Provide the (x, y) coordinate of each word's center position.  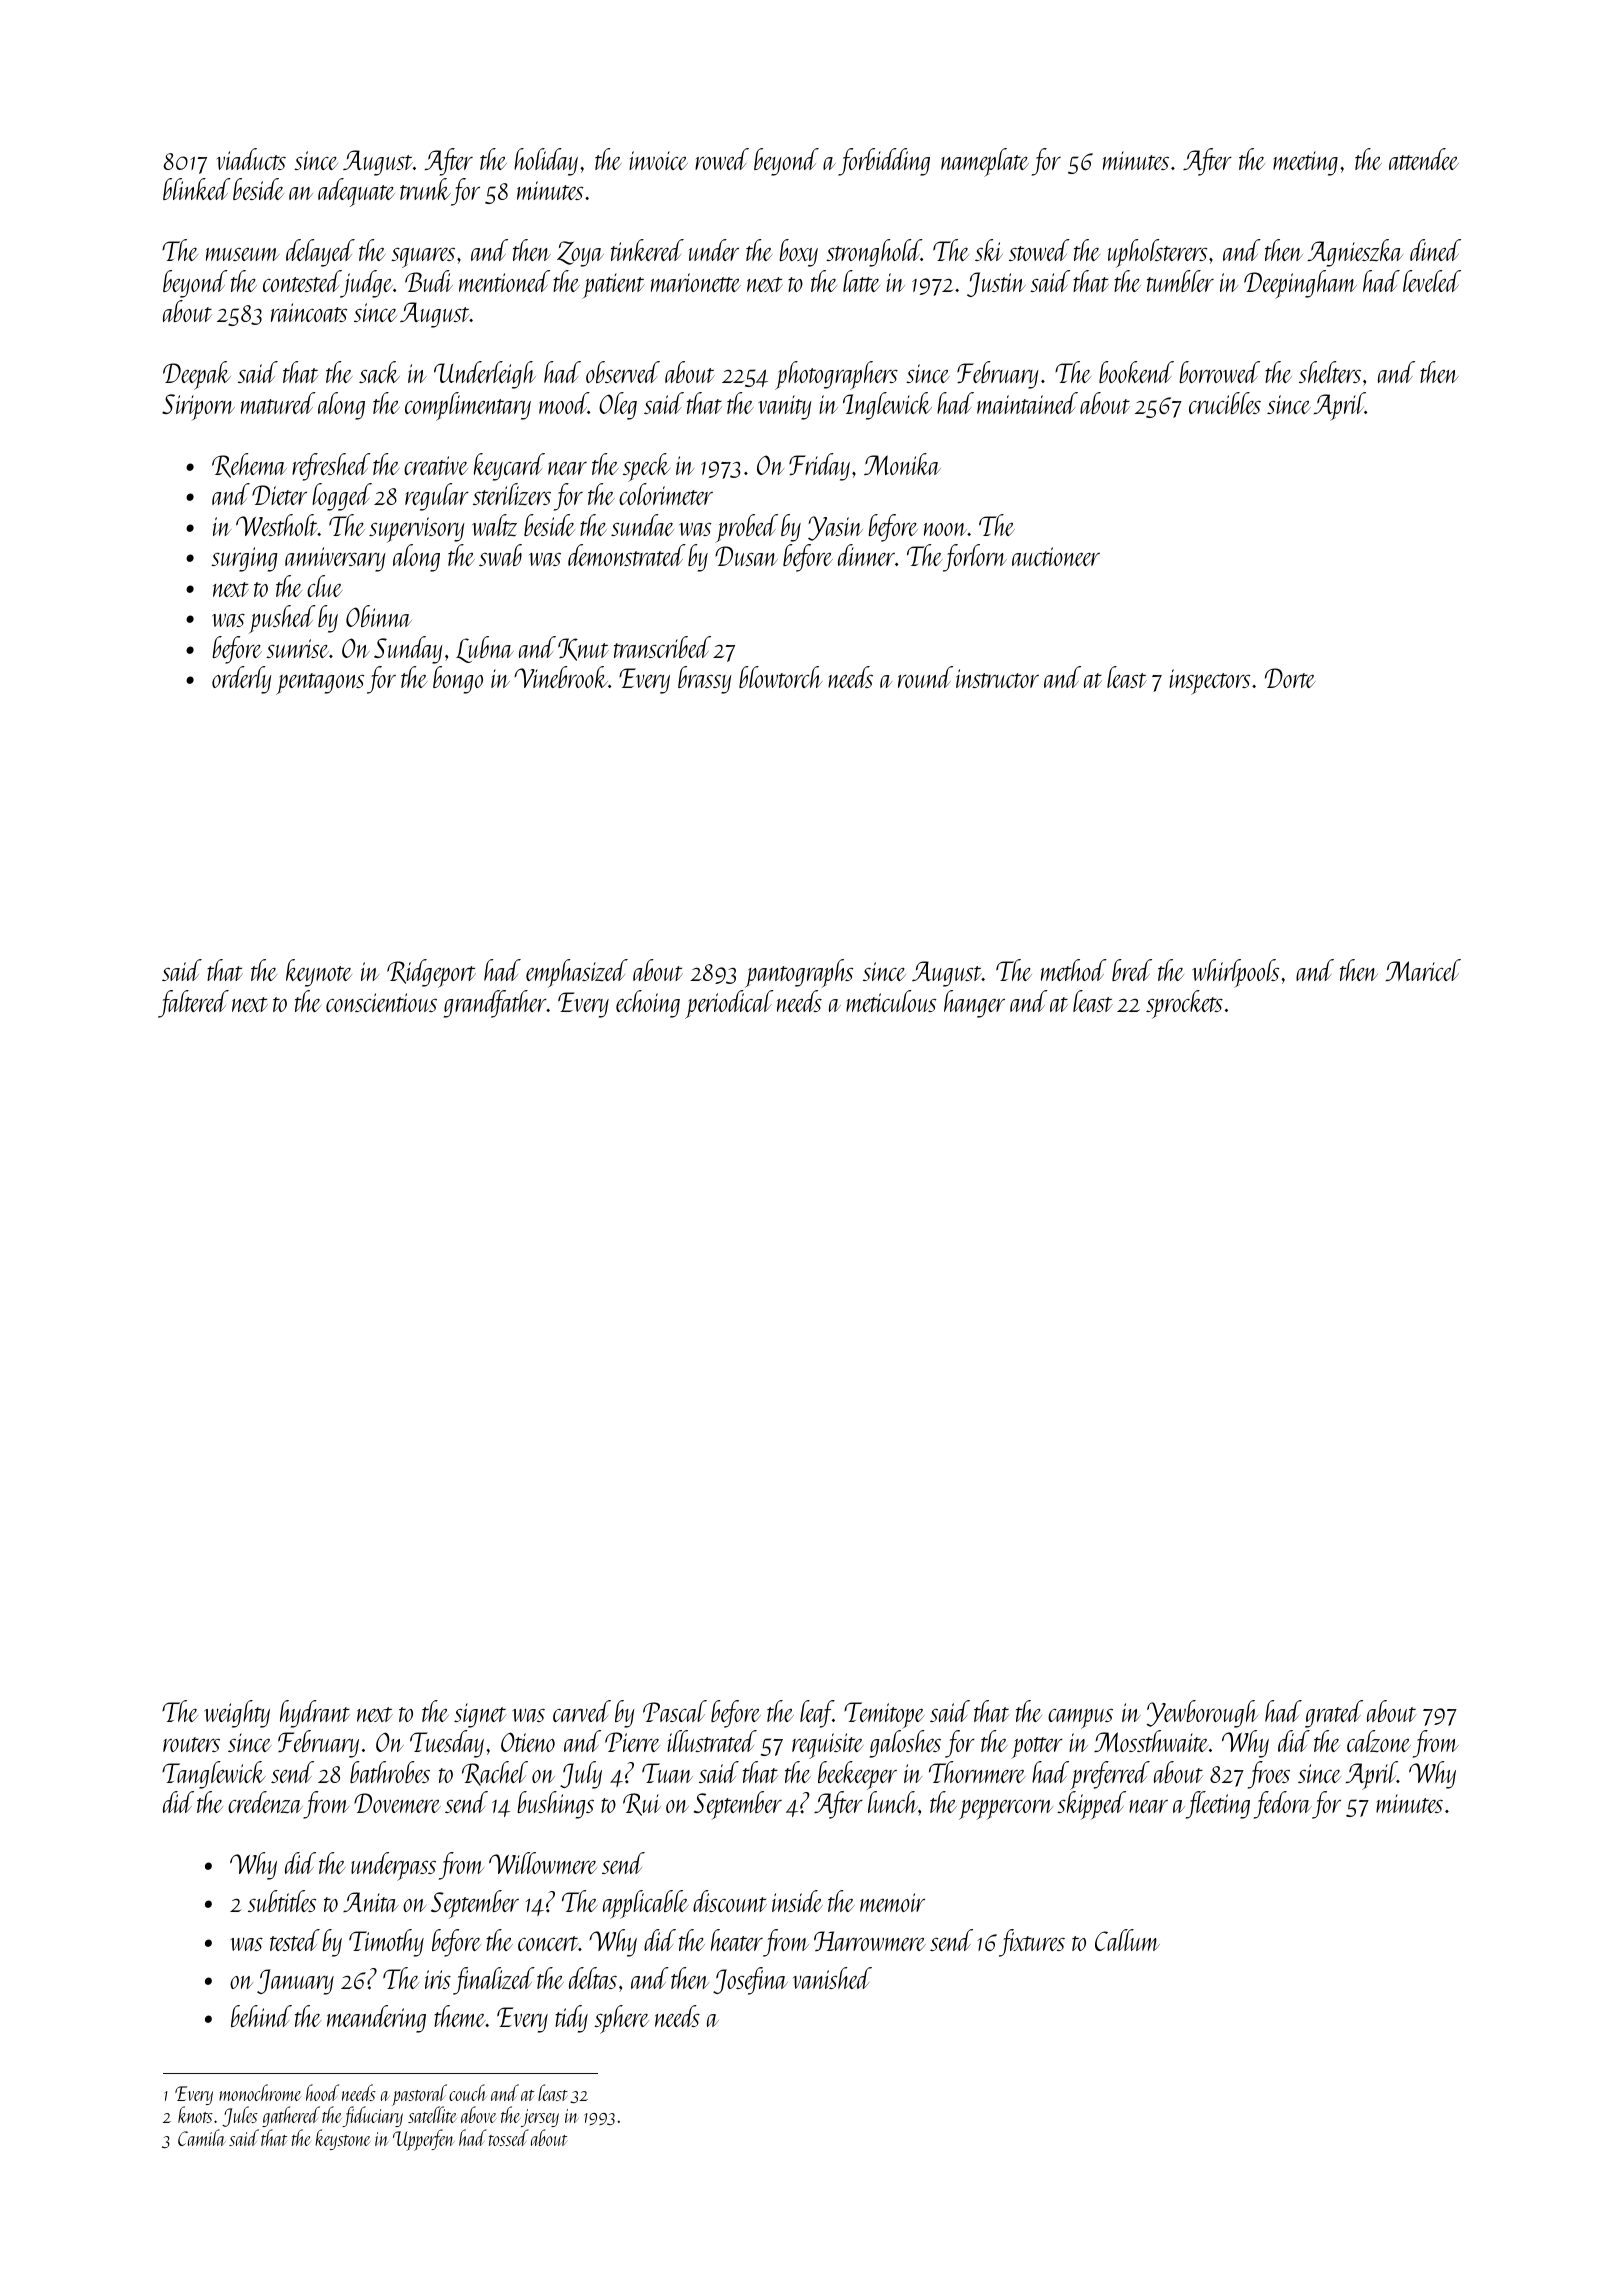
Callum (1127, 1940)
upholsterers (1157, 253)
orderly (242, 680)
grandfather (495, 1004)
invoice (658, 160)
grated (1334, 1714)
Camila (202, 2137)
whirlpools (1235, 973)
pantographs (799, 973)
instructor (997, 678)
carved (582, 1711)
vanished (832, 1978)
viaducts (251, 159)
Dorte (1290, 678)
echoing (648, 1004)
